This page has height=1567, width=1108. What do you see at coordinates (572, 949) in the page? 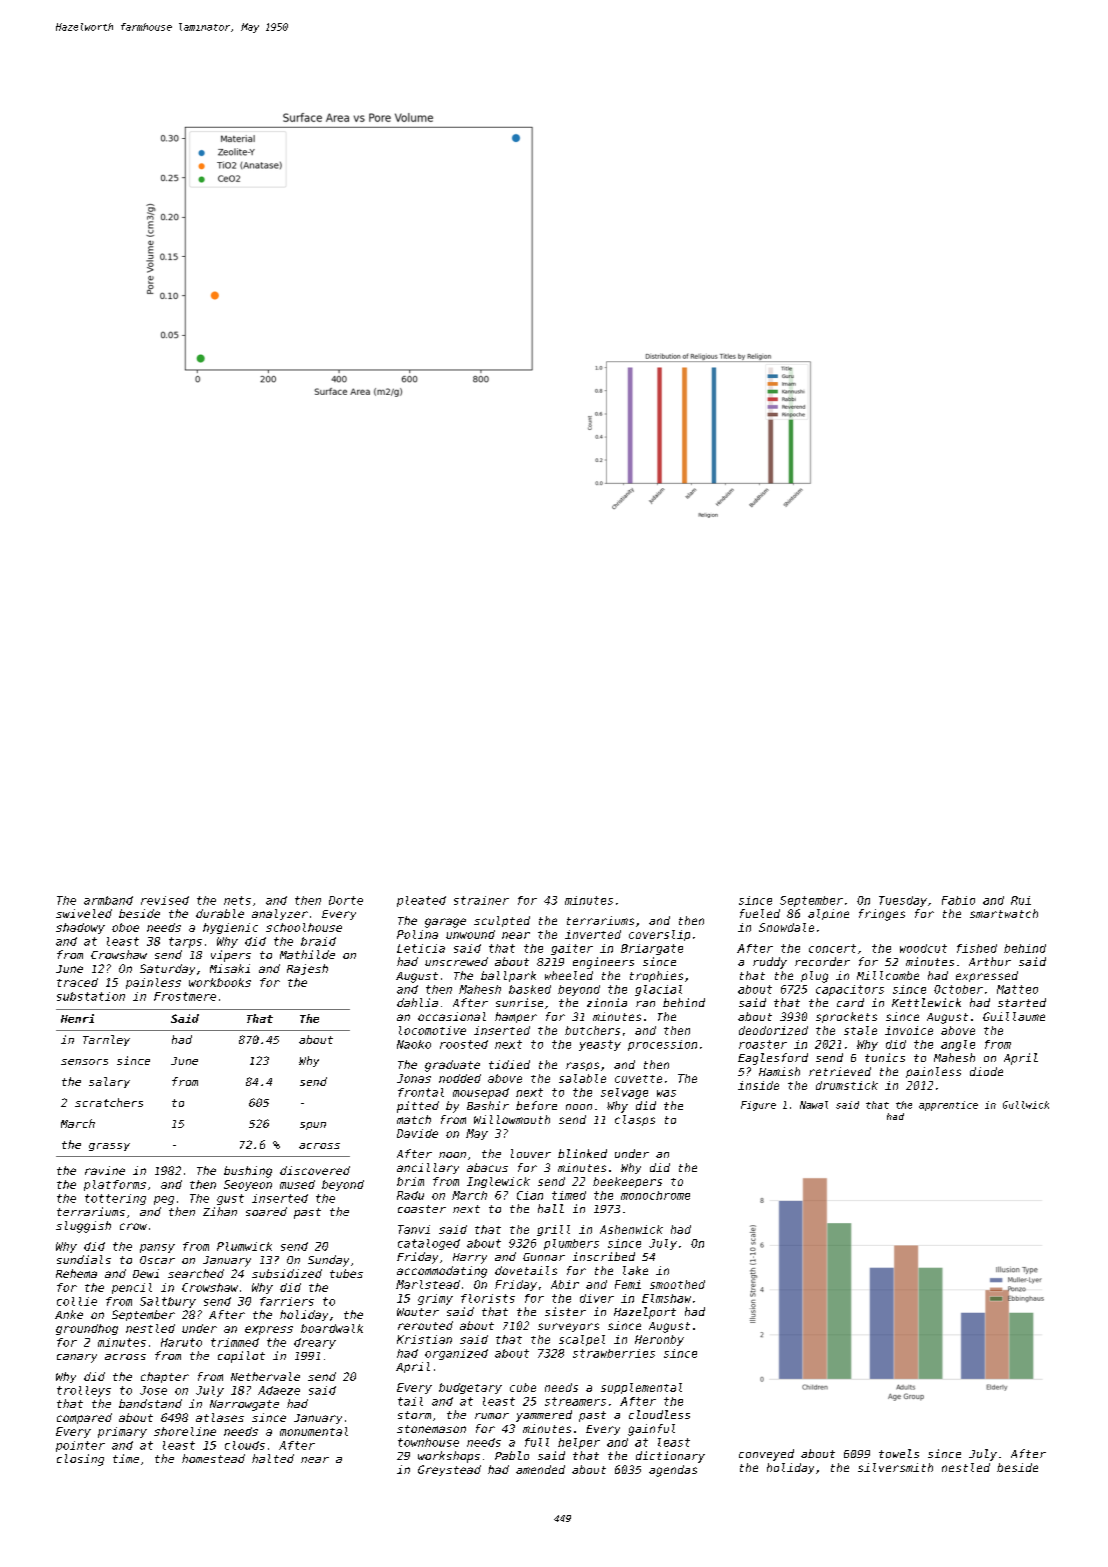
I see `gaiter` at bounding box center [572, 949].
